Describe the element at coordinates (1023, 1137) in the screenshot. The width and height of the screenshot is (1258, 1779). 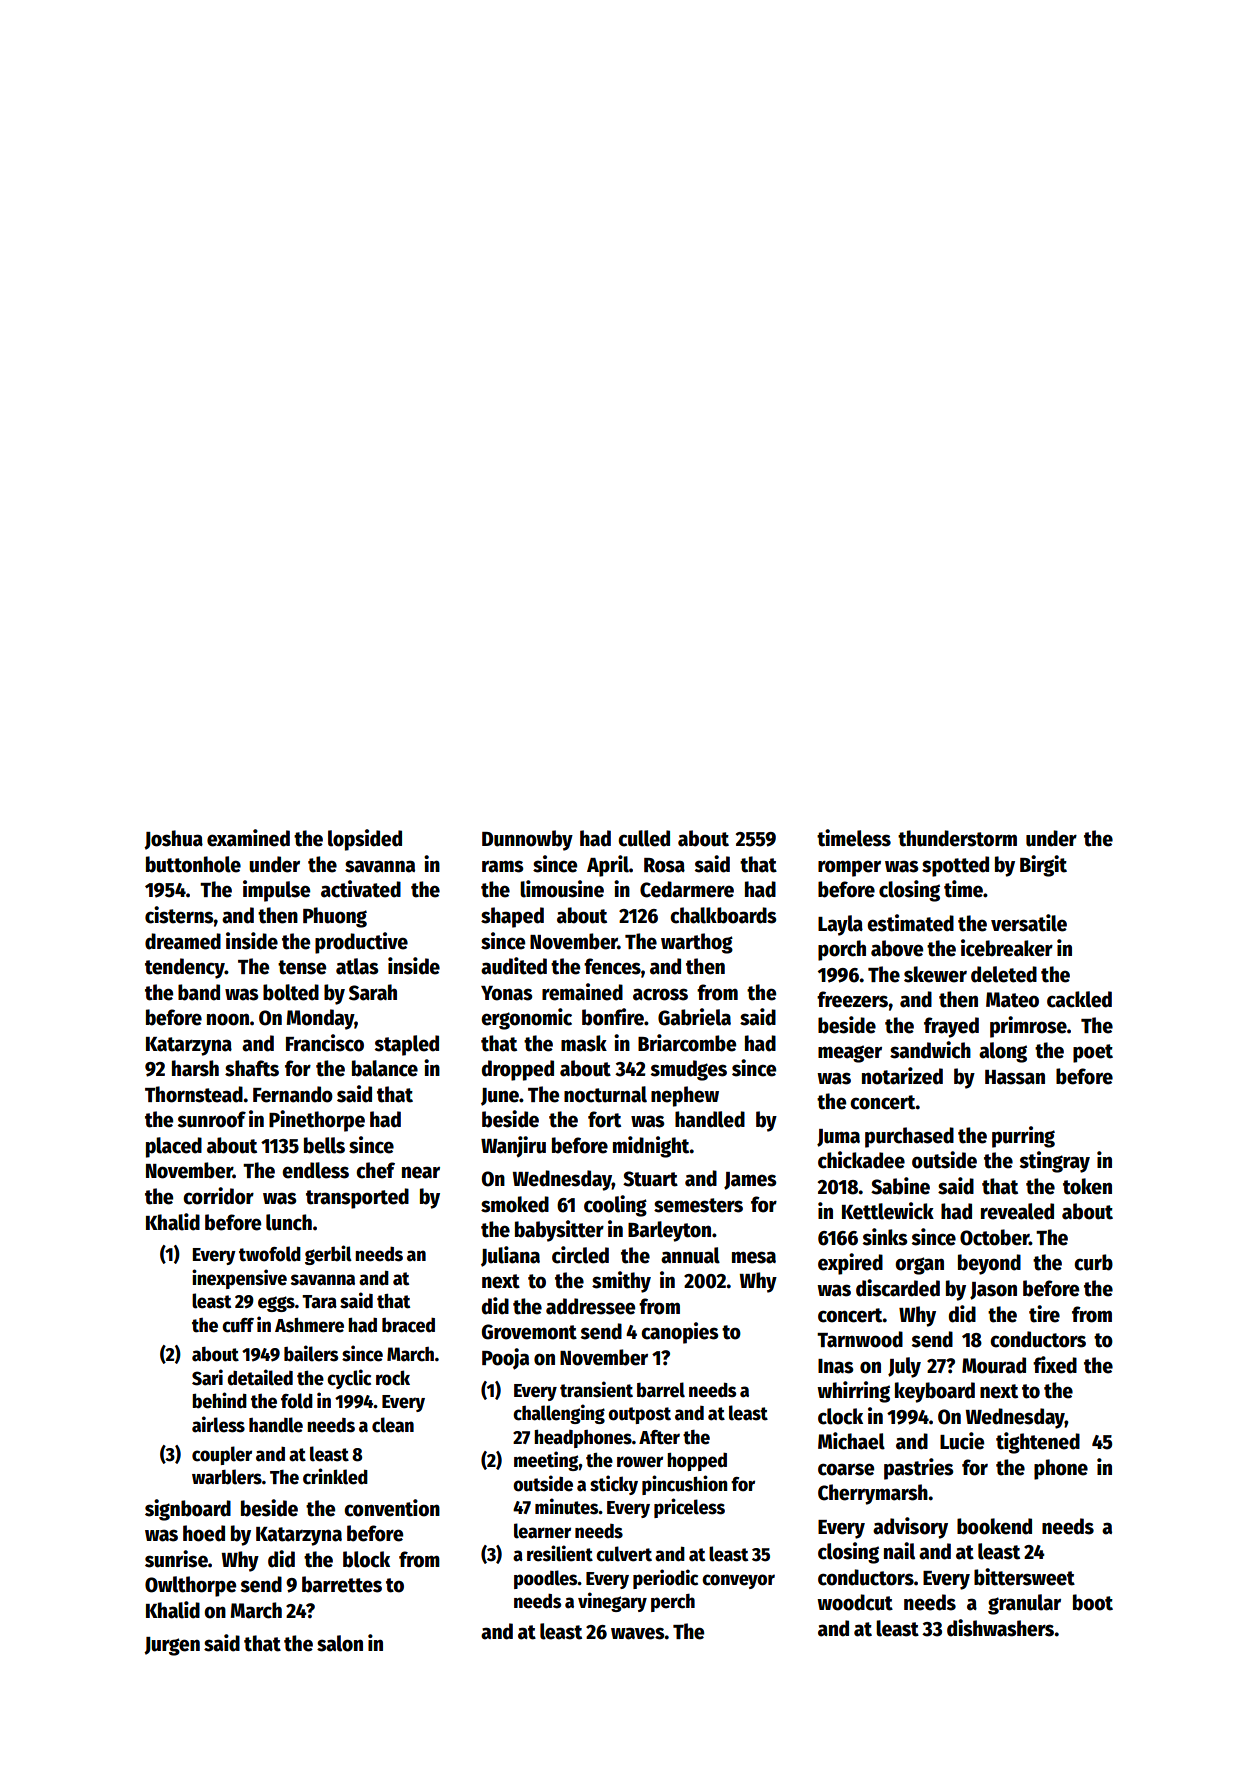
I see `purring` at that location.
